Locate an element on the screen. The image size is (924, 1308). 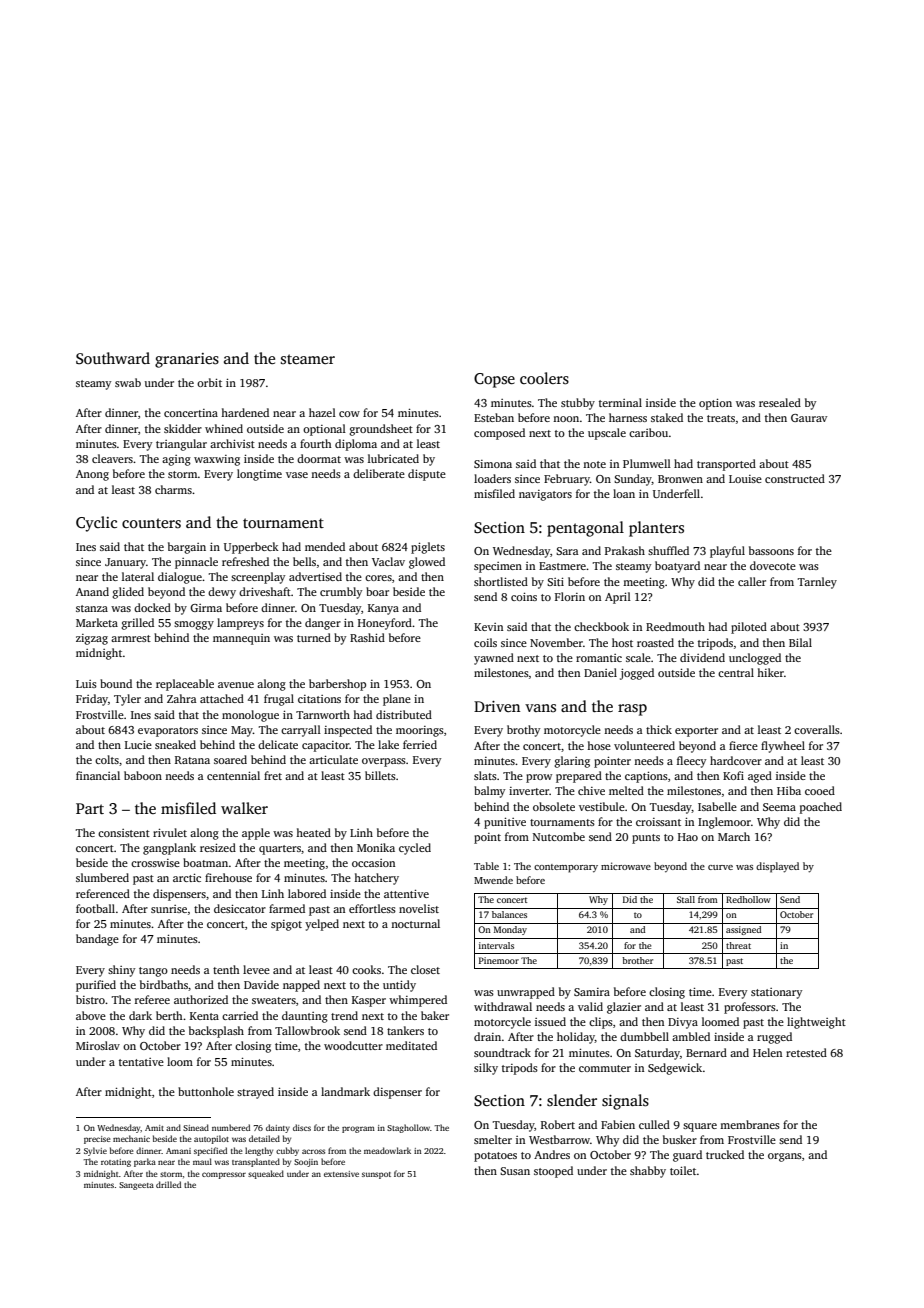
aging is located at coordinates (176, 460).
